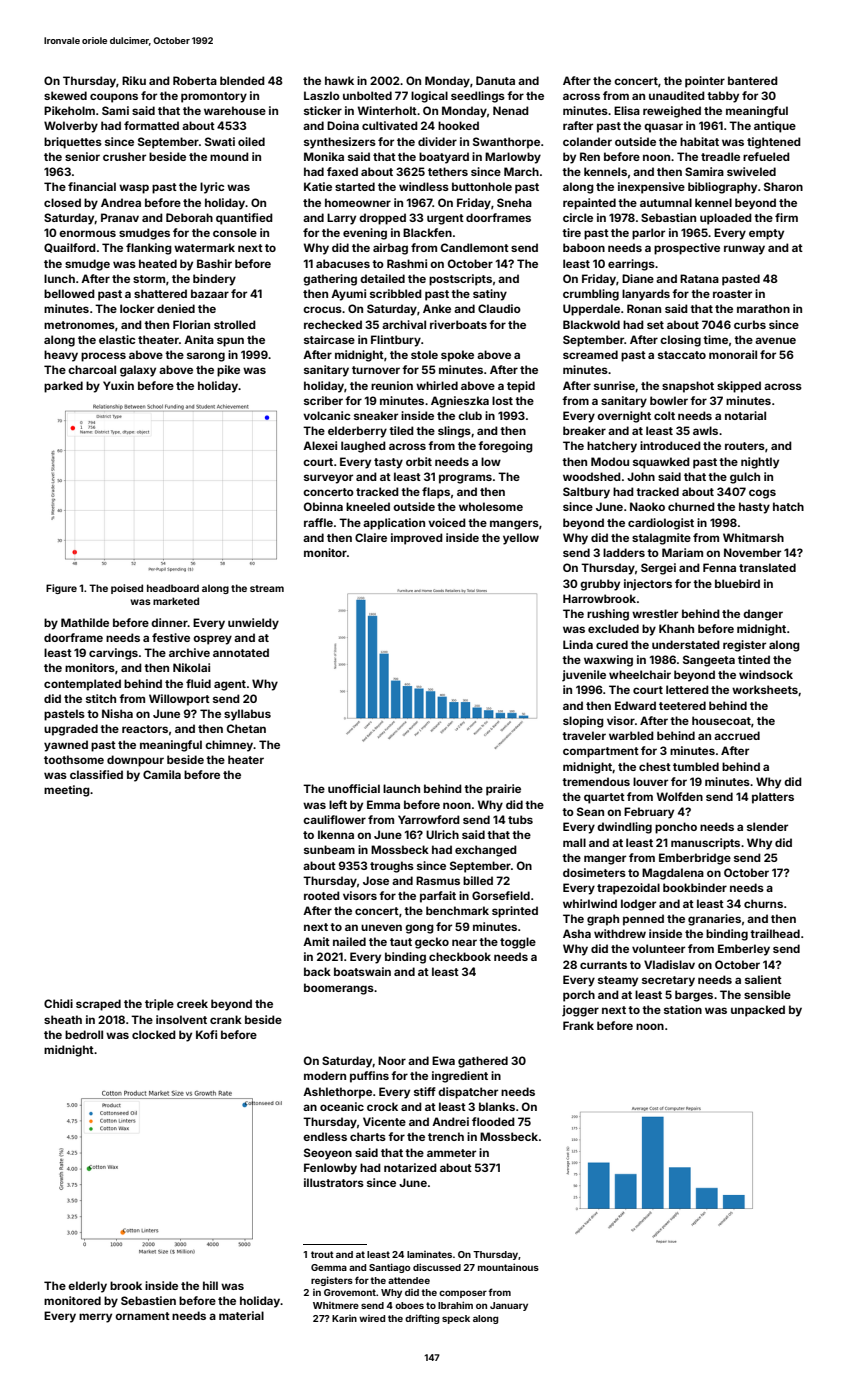  I want to click on drifting, so click(422, 1319).
